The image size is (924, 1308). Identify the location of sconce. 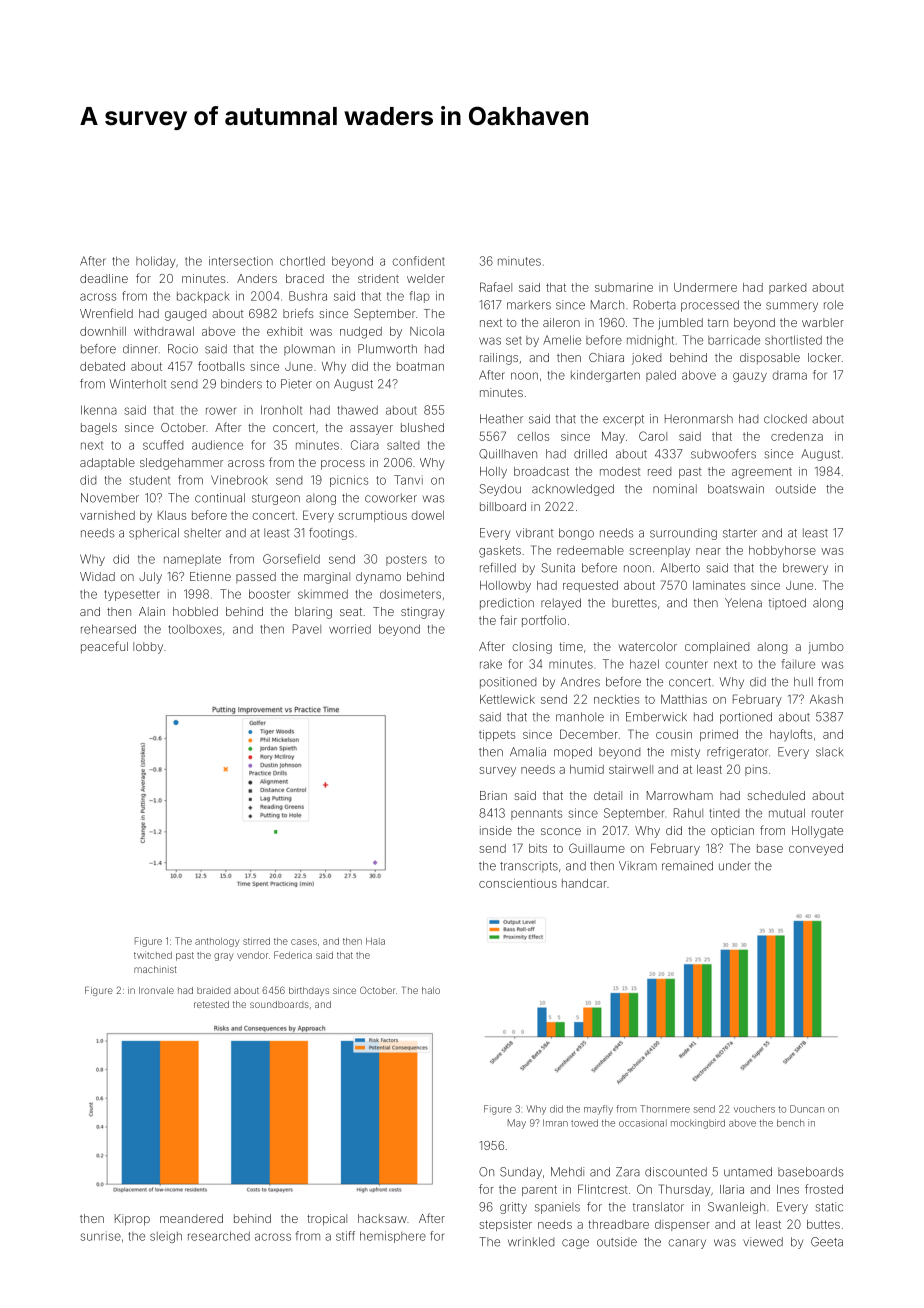
(561, 831).
